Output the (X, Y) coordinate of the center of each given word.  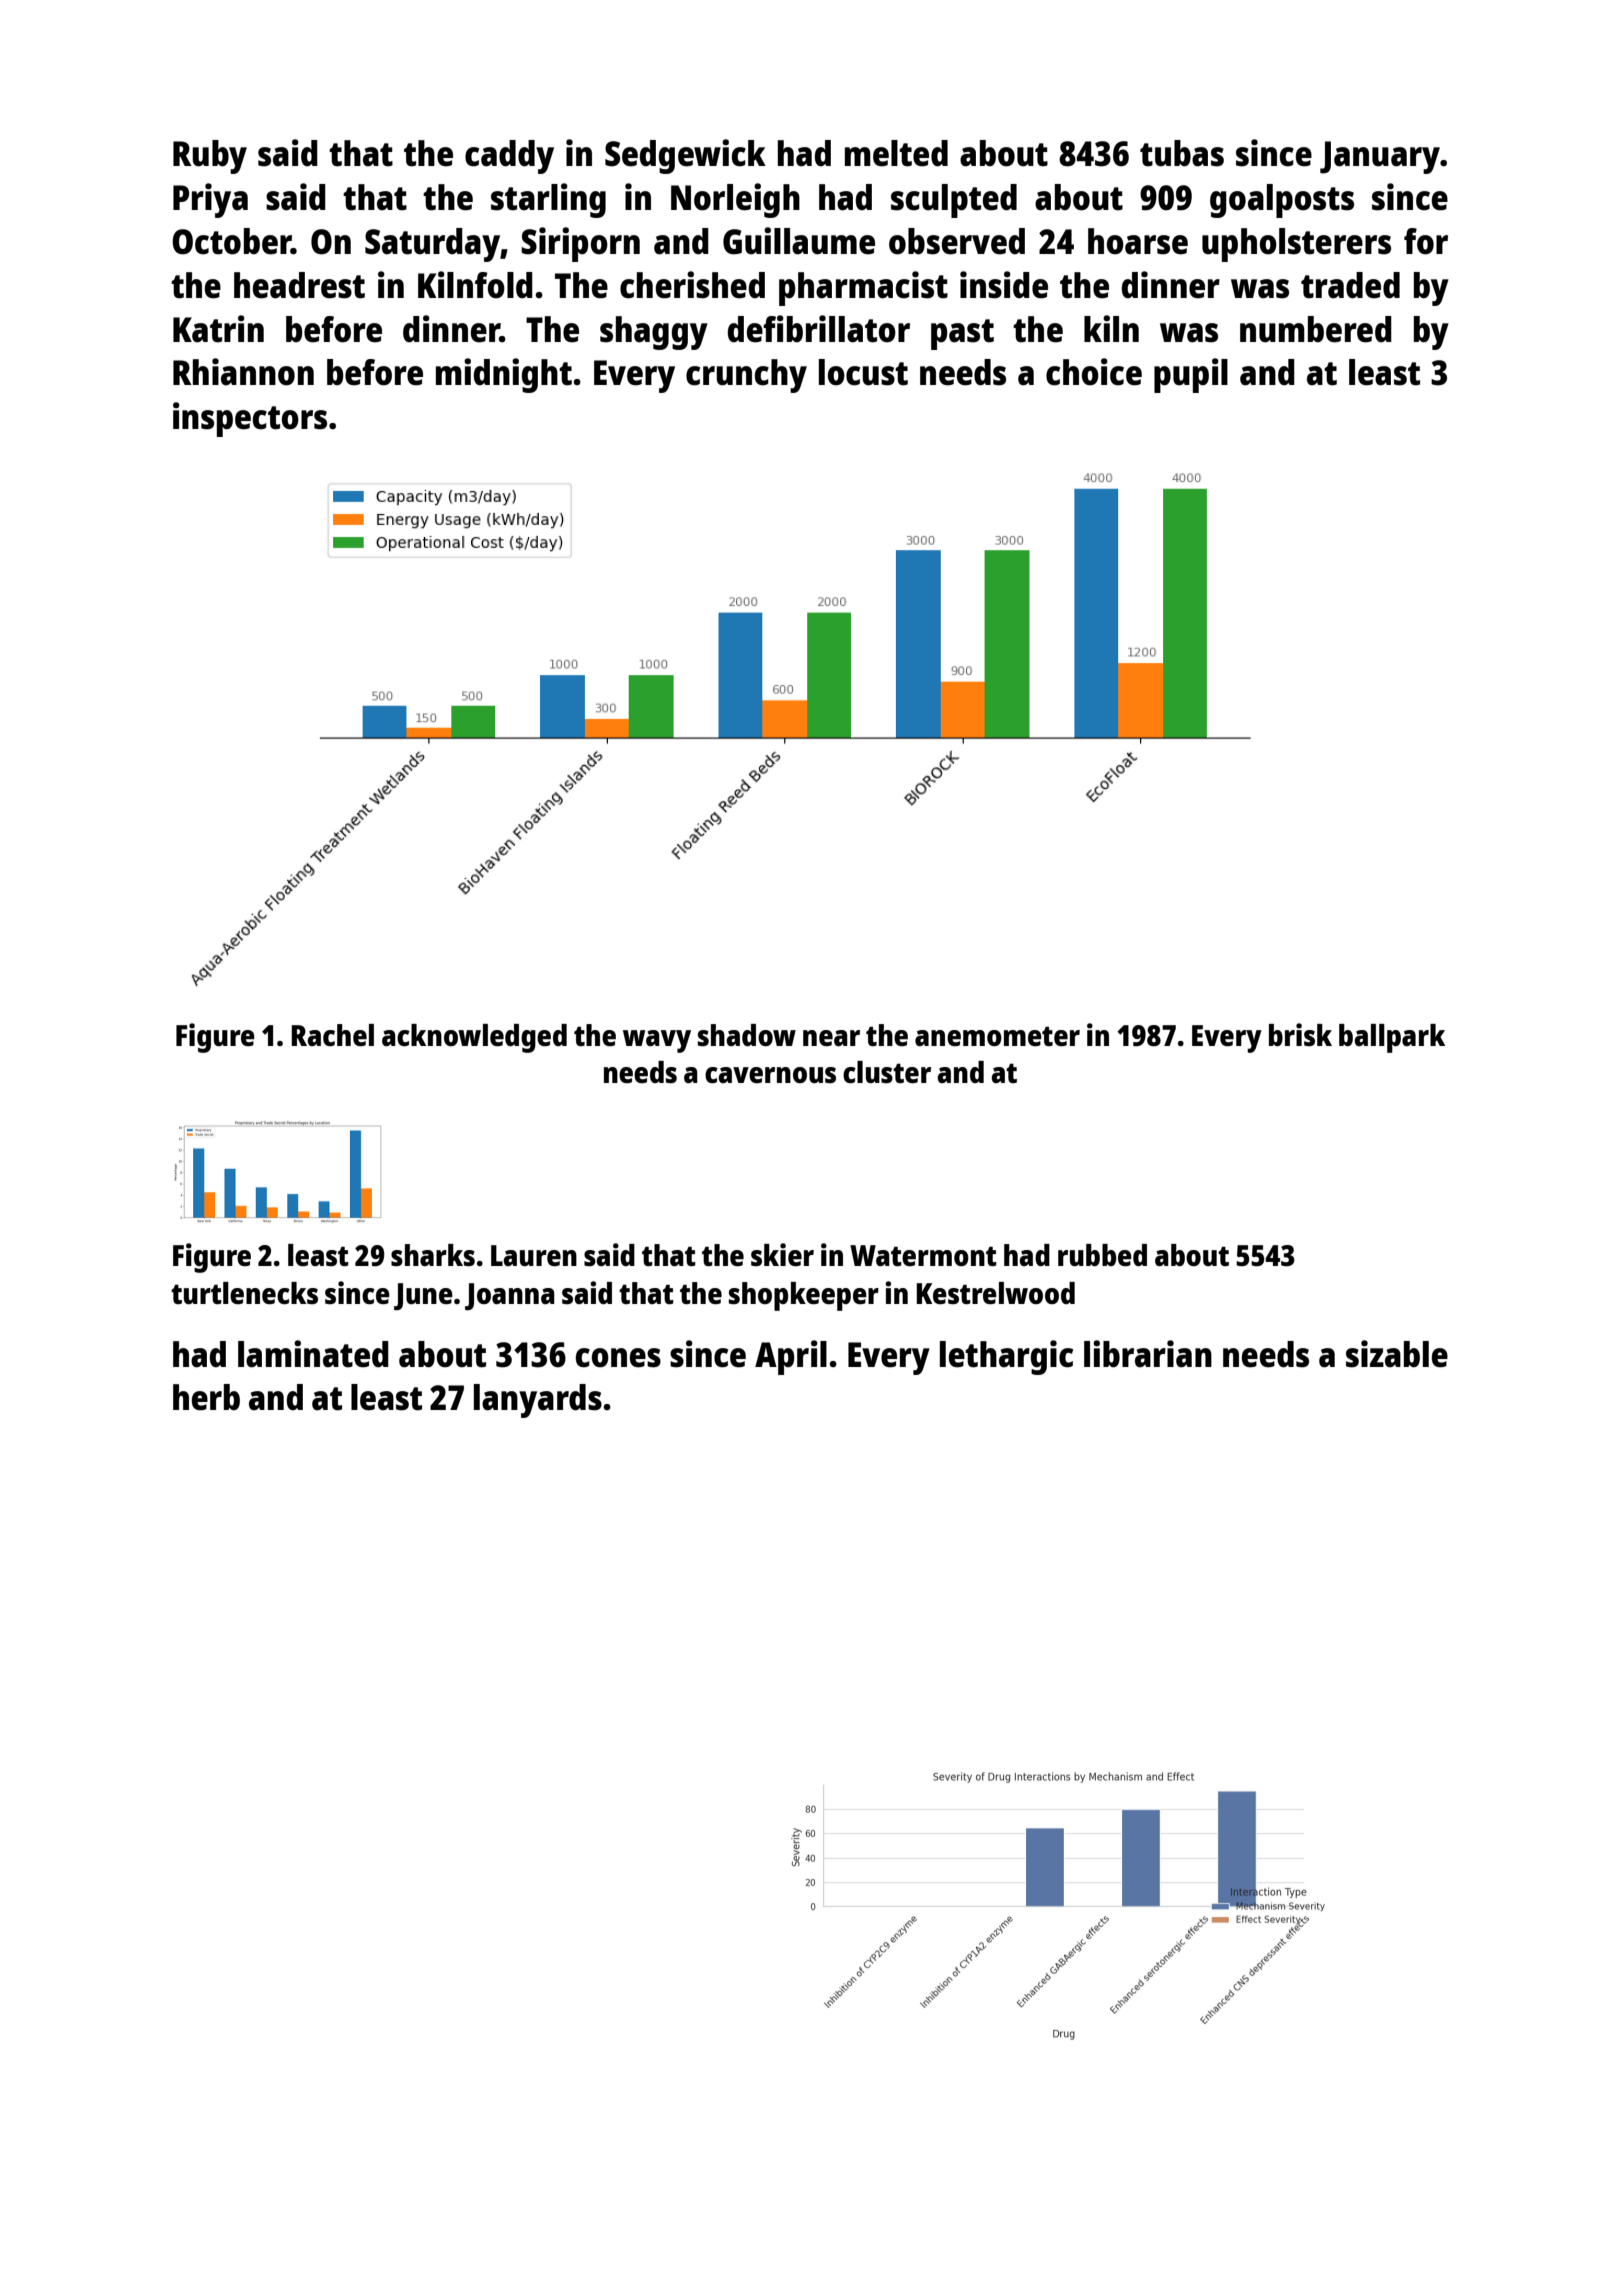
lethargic (1006, 1357)
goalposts (1282, 201)
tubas (1182, 153)
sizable (1397, 1354)
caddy (509, 157)
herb (206, 1397)
